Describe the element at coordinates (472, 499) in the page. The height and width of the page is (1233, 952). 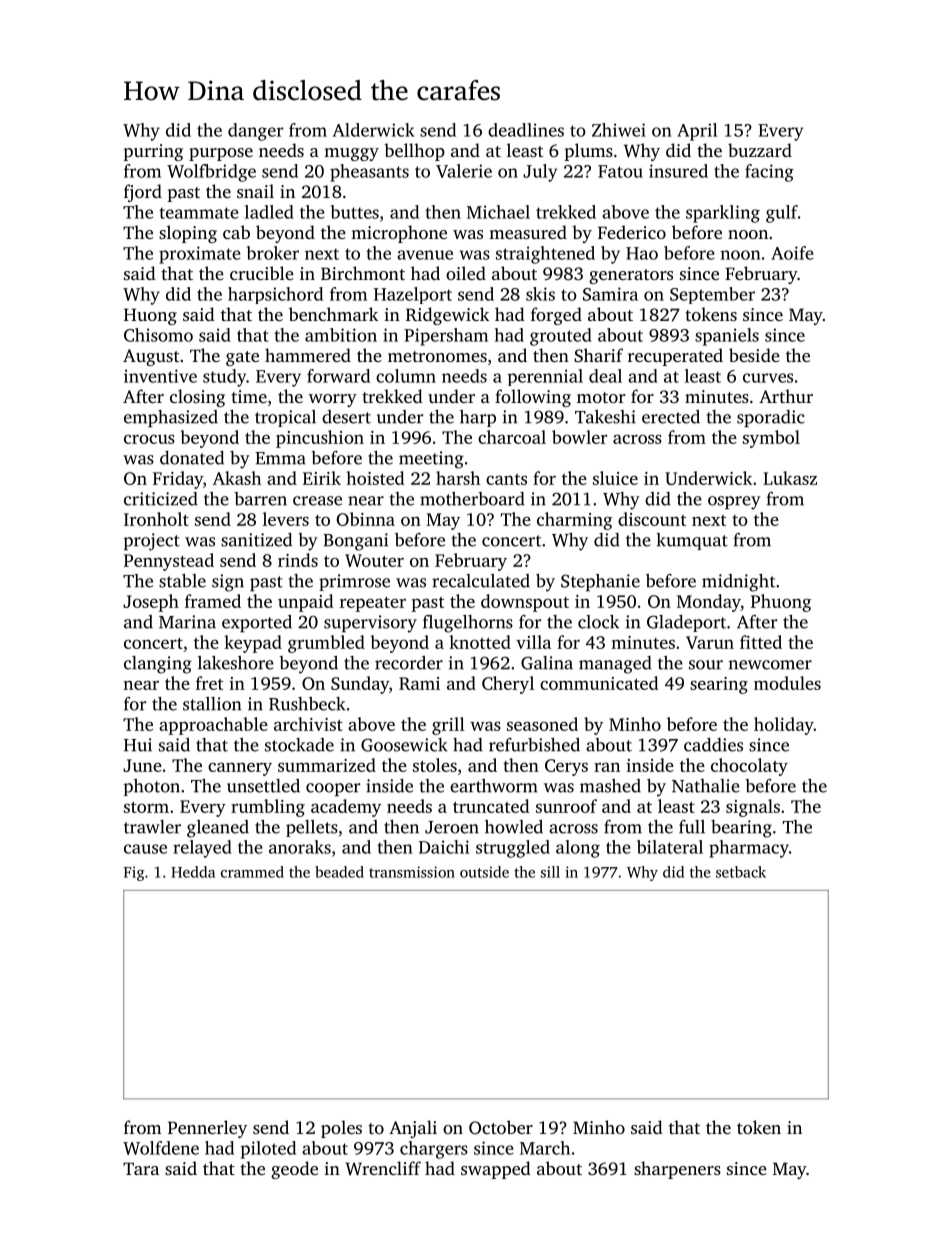
I see `motherboard` at that location.
